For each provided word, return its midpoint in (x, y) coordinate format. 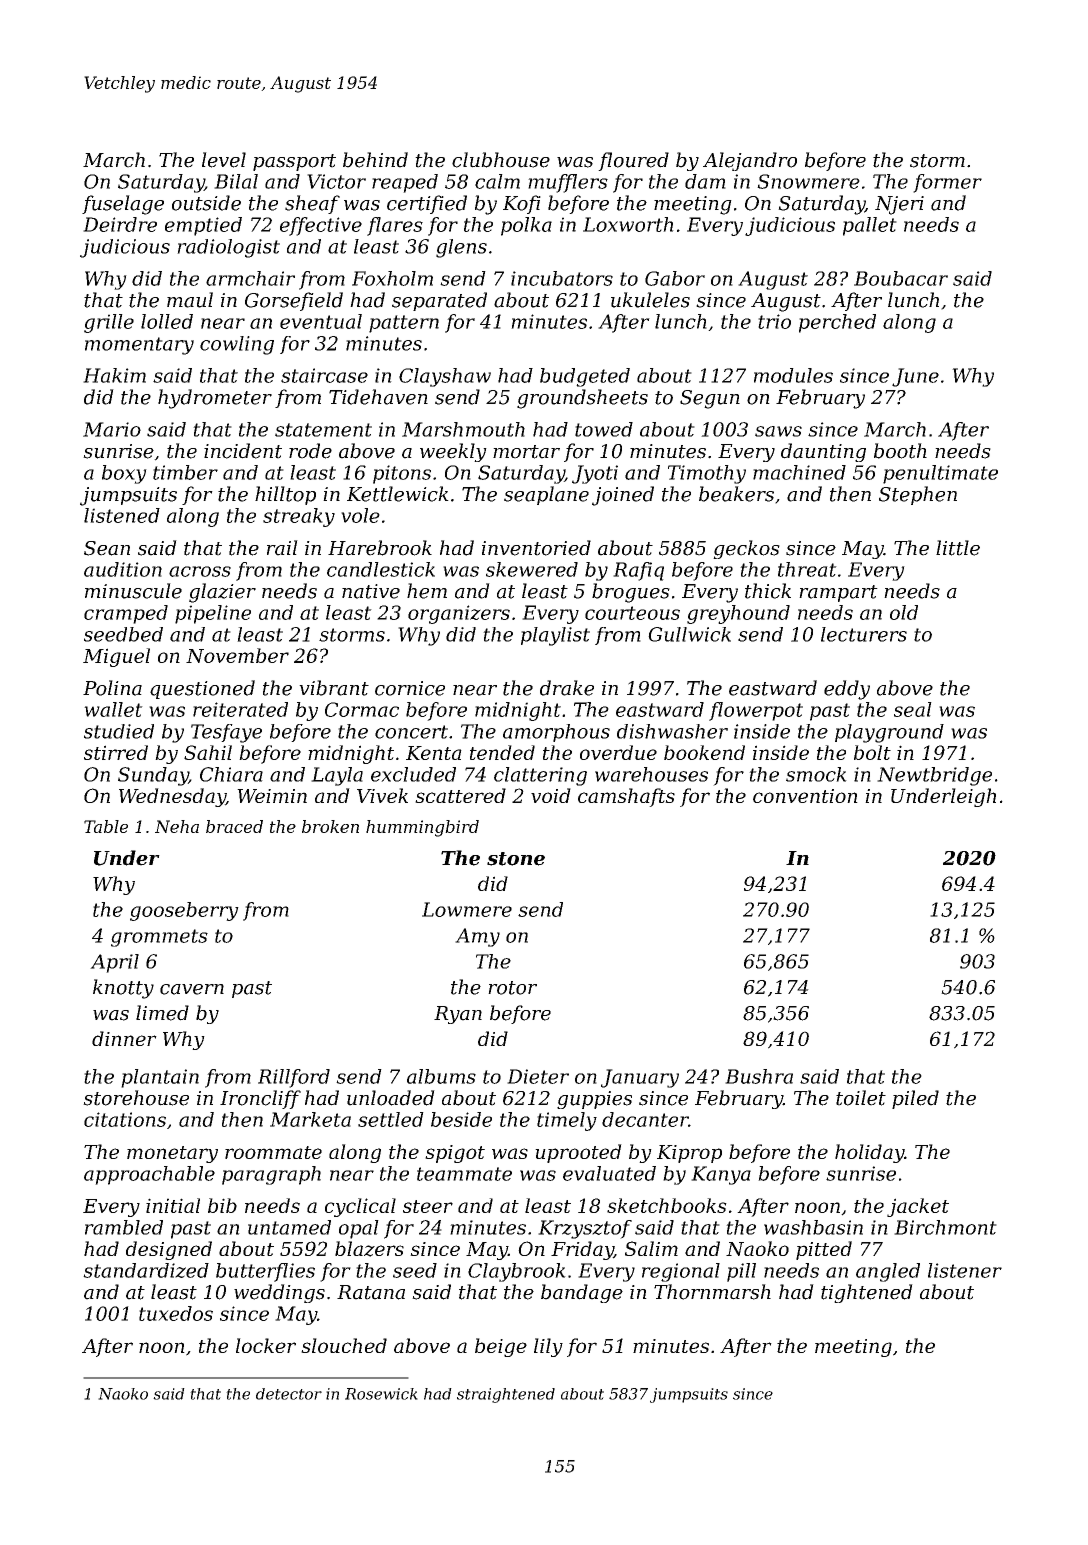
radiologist (228, 248)
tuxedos (176, 1313)
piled (915, 1099)
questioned (202, 689)
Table (106, 826)
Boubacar (901, 278)
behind (375, 160)
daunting (823, 452)
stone (516, 859)
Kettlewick (398, 494)
